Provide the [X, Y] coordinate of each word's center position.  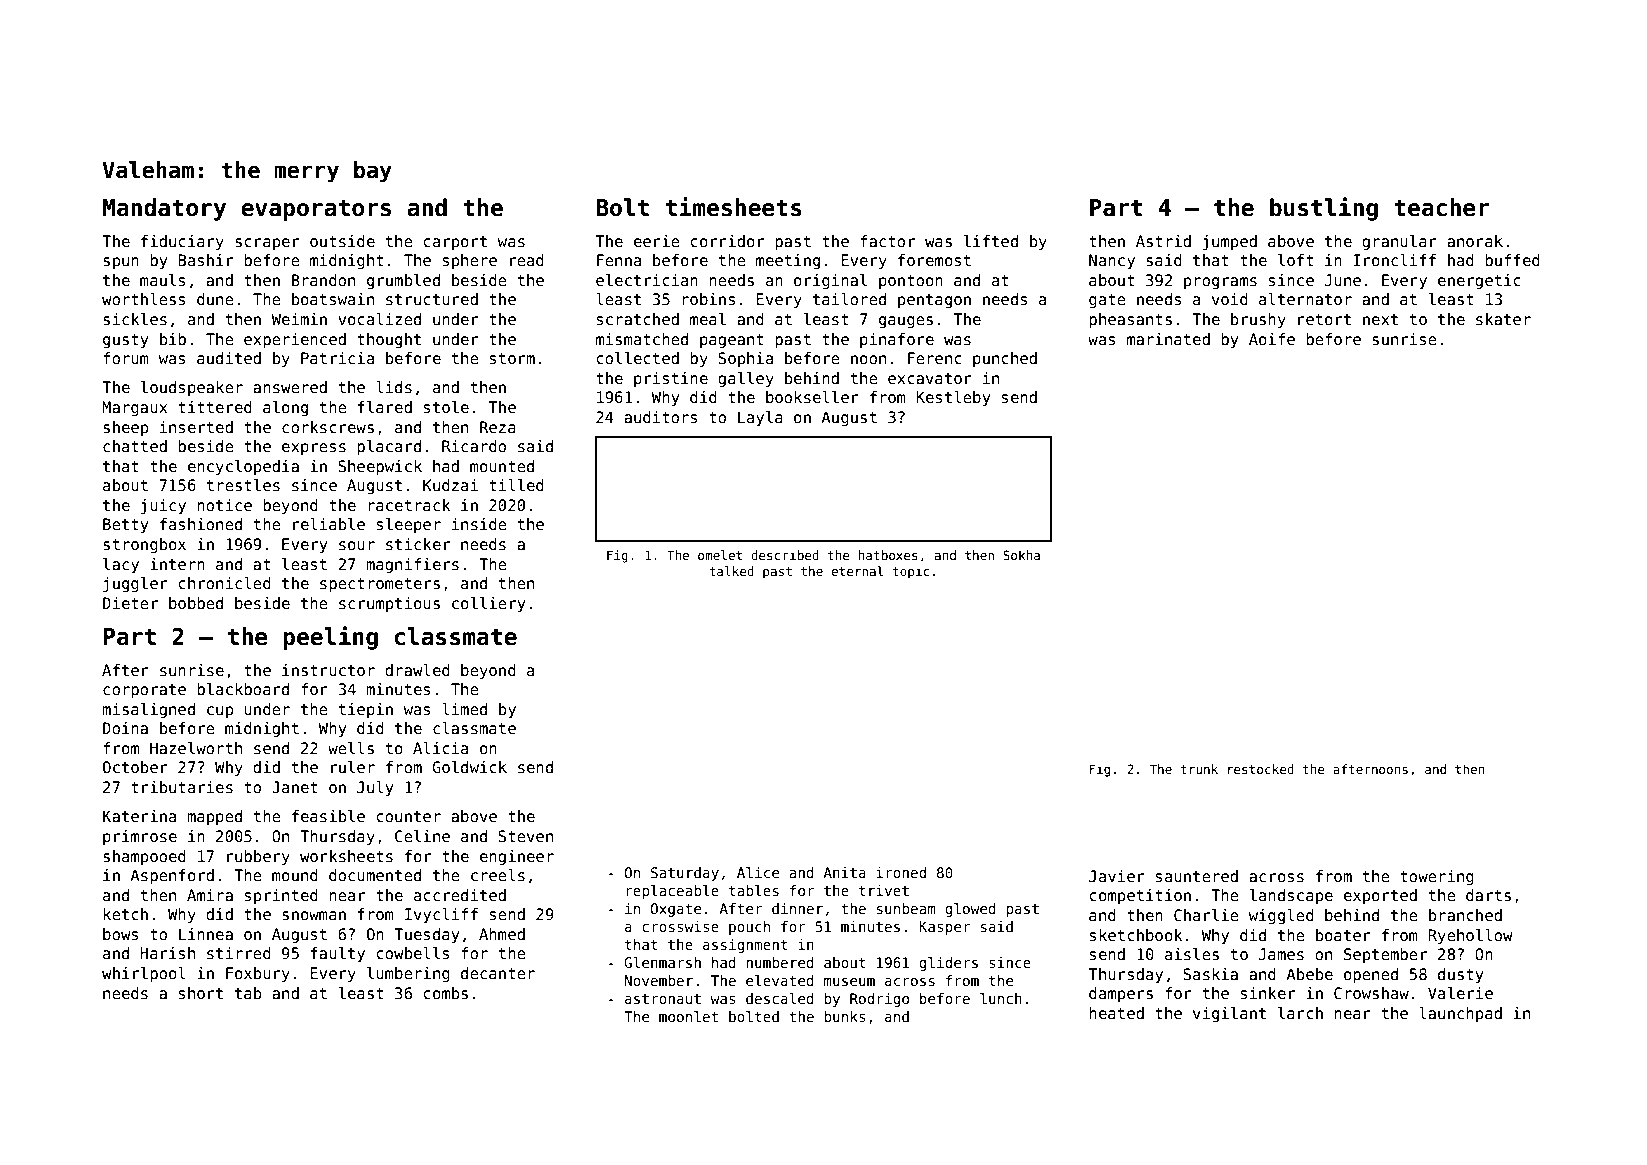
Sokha [1021, 555]
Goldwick [469, 767]
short [201, 993]
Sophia [745, 359]
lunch [1001, 998]
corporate [144, 691]
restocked [1261, 769]
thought [389, 340]
